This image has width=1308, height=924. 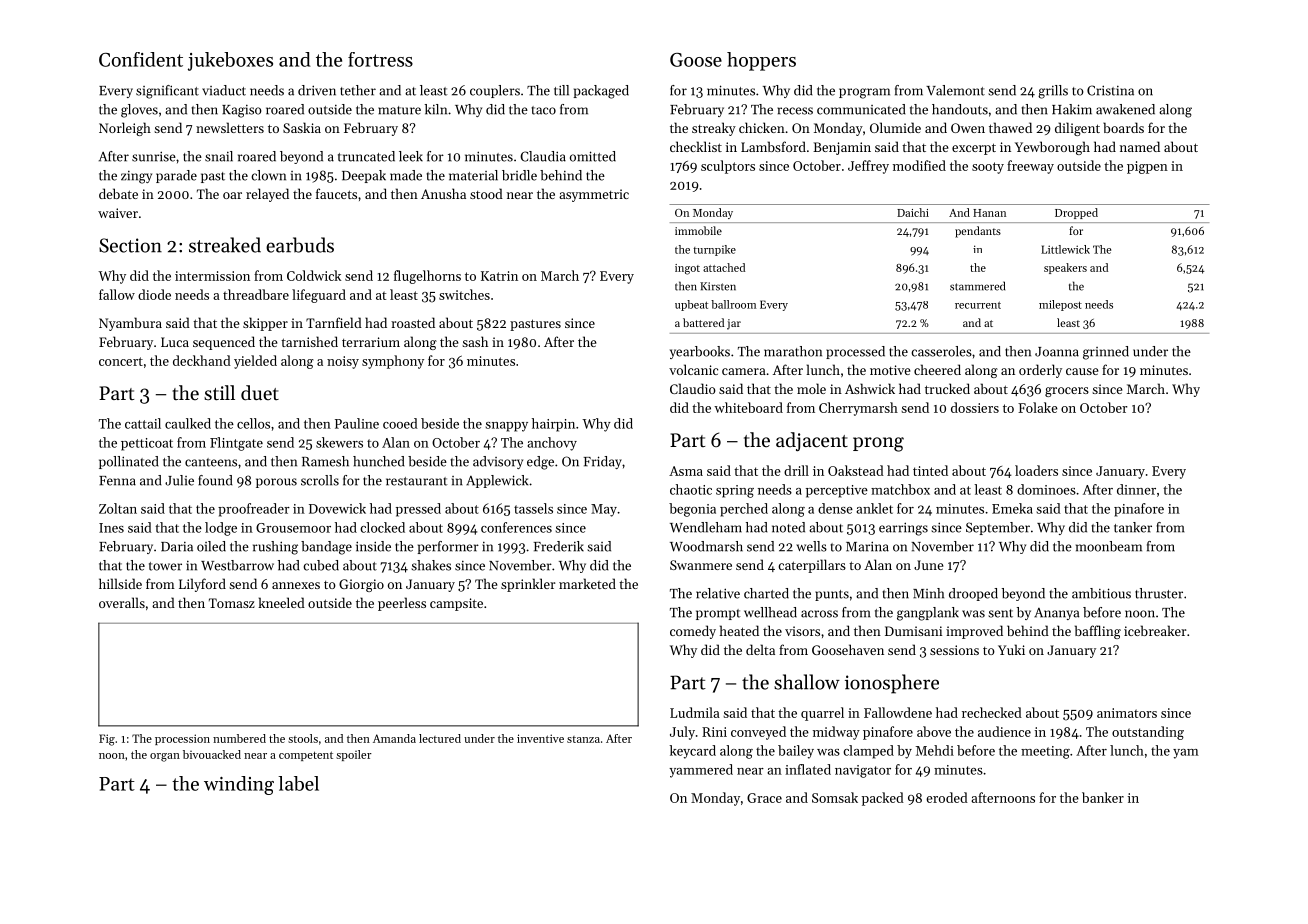 What do you see at coordinates (354, 755) in the image?
I see `spoiler` at bounding box center [354, 755].
